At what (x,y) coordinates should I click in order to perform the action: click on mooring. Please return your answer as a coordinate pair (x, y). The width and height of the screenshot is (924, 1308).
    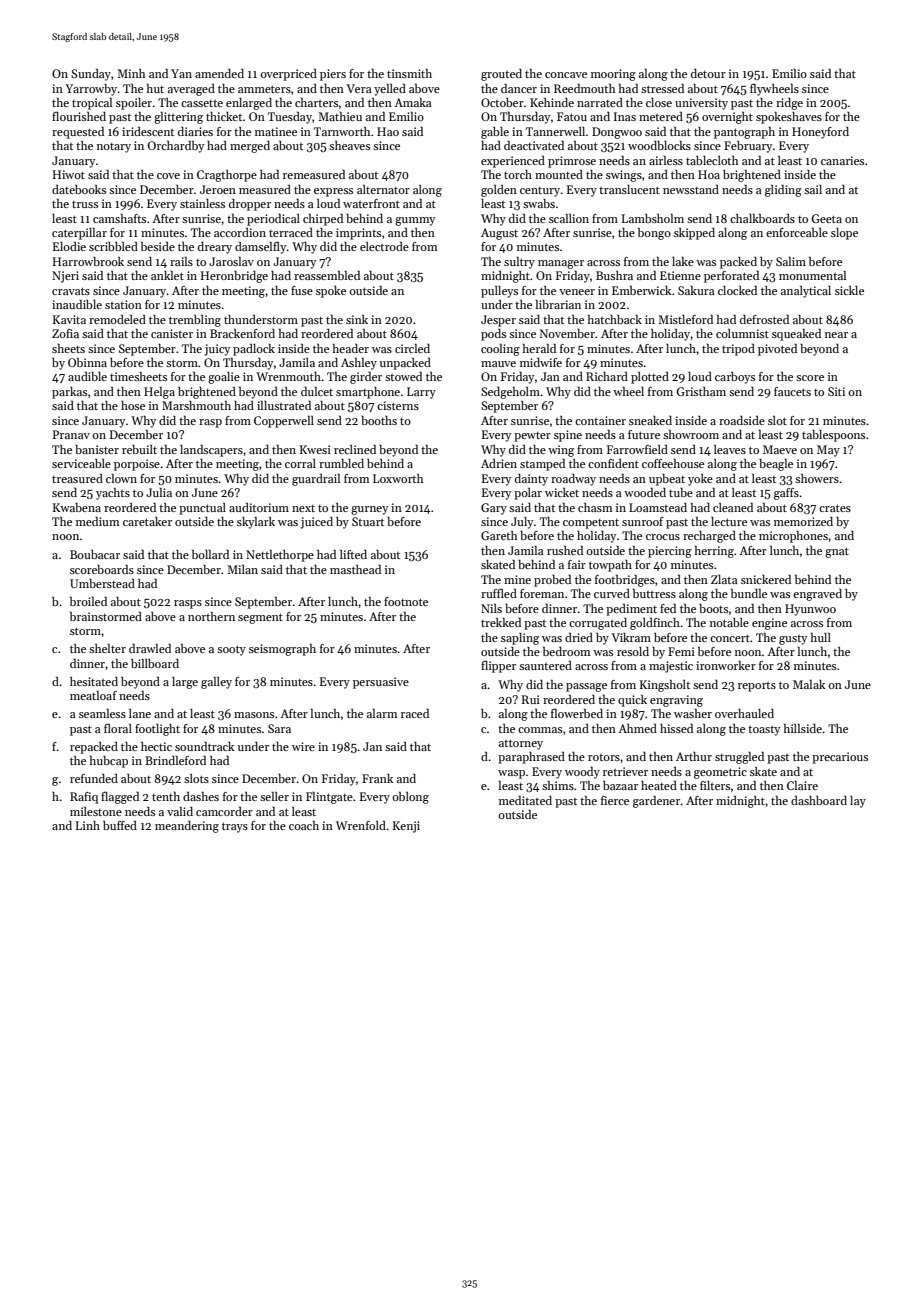
    Looking at the image, I should click on (613, 75).
